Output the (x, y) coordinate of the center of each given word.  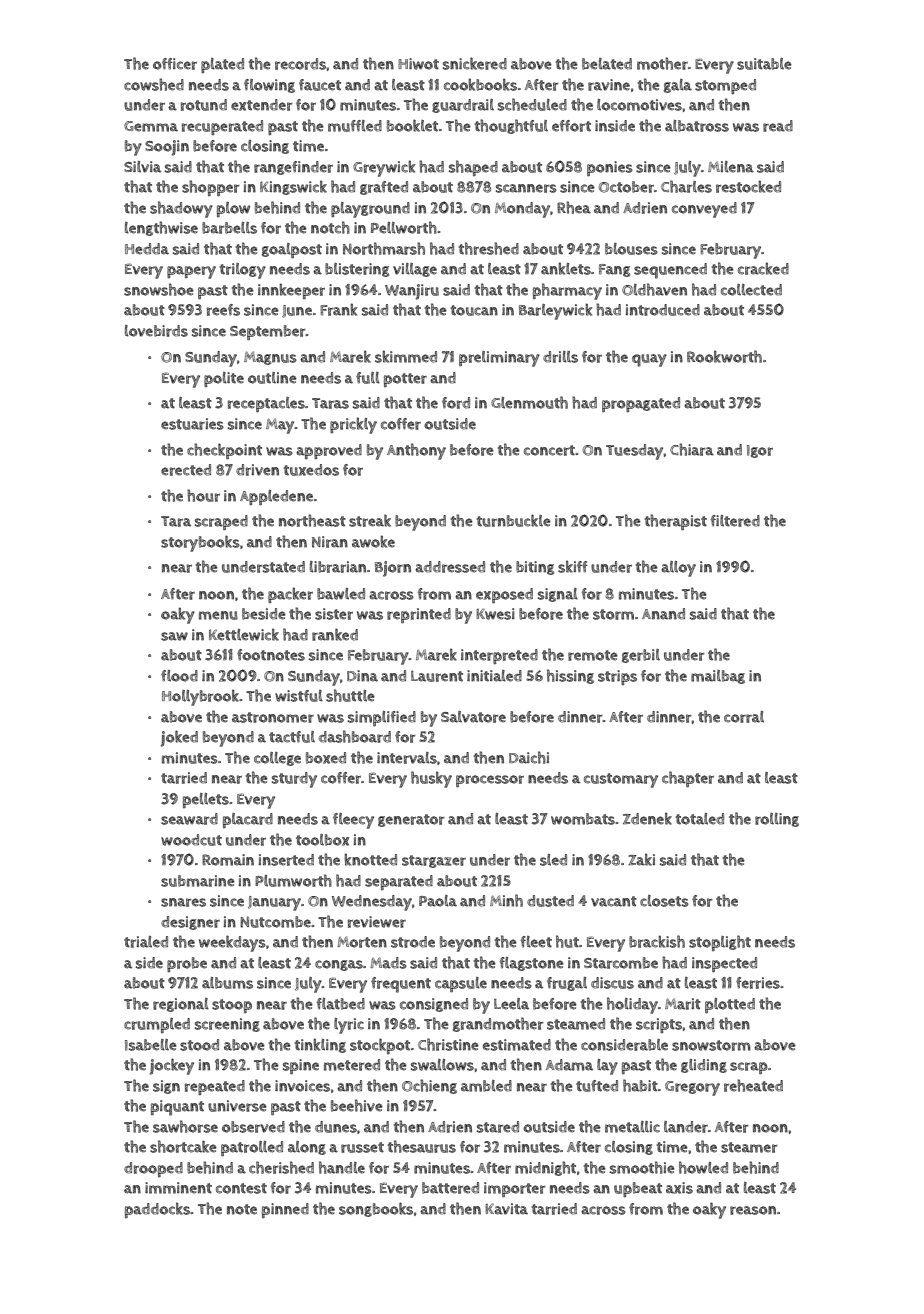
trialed (146, 942)
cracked (763, 268)
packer (290, 595)
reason (753, 1210)
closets (664, 901)
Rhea (574, 207)
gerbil (641, 656)
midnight (545, 1168)
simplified (382, 718)
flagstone (531, 964)
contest (241, 1188)
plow (233, 209)
